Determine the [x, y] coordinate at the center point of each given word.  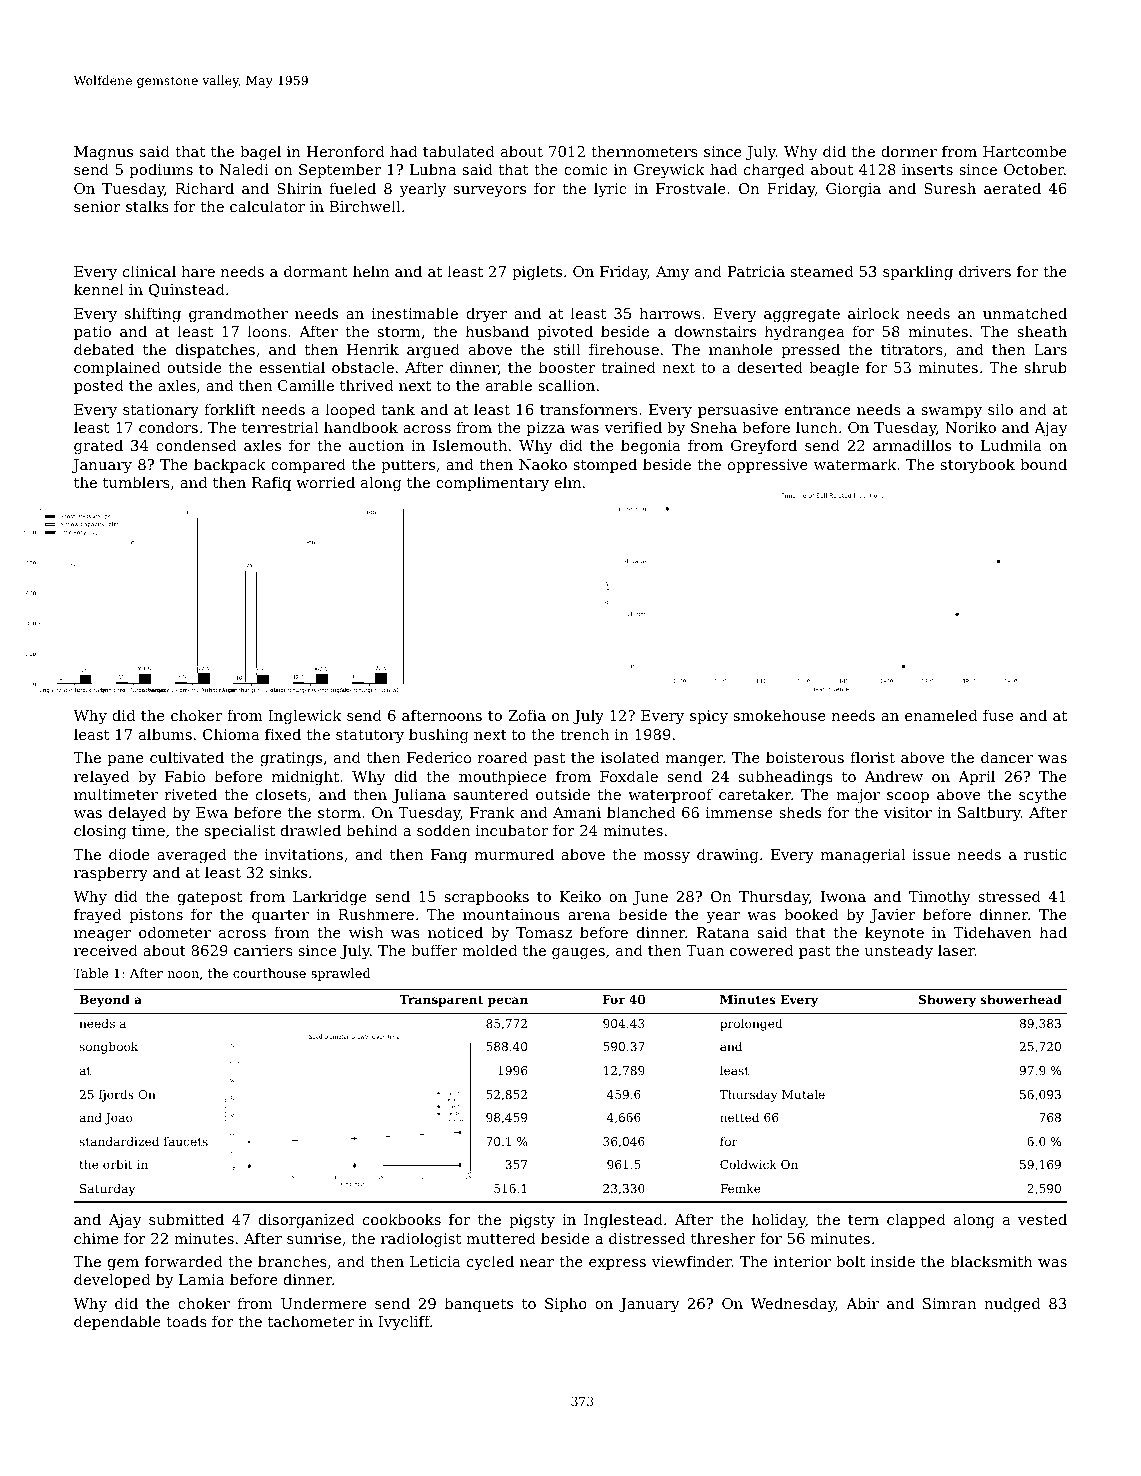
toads [186, 1321]
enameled [941, 715]
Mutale [803, 1094]
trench [585, 734]
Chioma [231, 734]
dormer [909, 151]
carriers [263, 950]
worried [325, 482]
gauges [578, 954]
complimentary [492, 484]
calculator [267, 206]
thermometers [644, 151]
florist [873, 757]
